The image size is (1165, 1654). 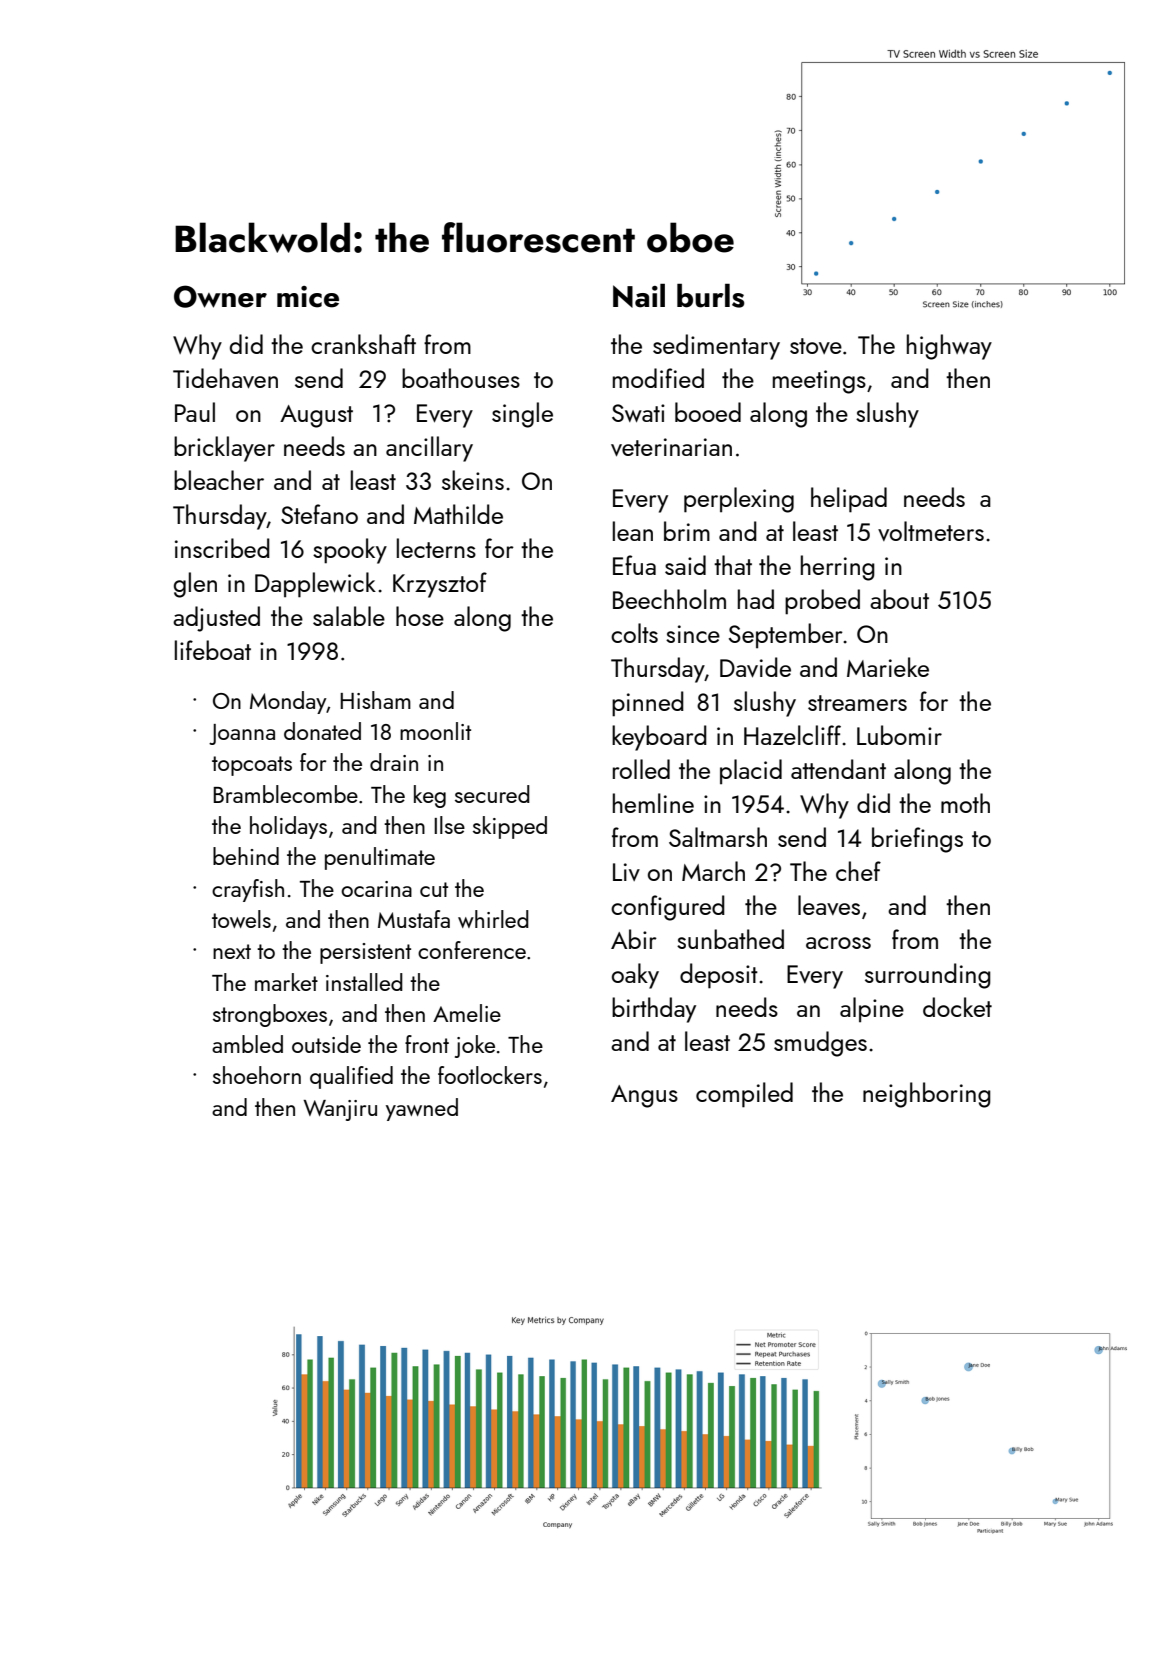 I want to click on Wanjiru, so click(x=340, y=1110).
